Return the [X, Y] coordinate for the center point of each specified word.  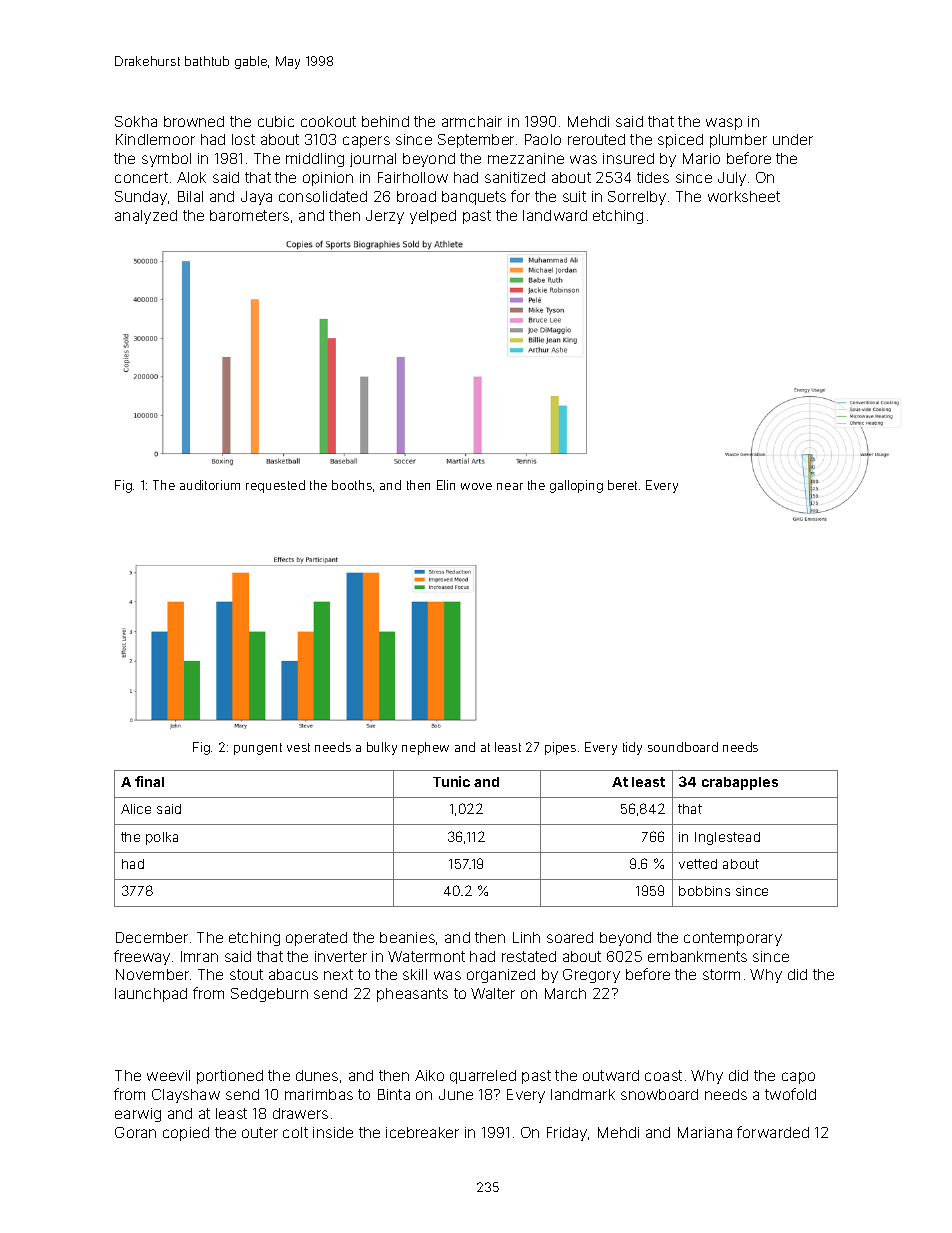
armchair [472, 121]
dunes [317, 1075]
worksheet [744, 196]
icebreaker [422, 1132]
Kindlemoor [155, 139]
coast [663, 1075]
